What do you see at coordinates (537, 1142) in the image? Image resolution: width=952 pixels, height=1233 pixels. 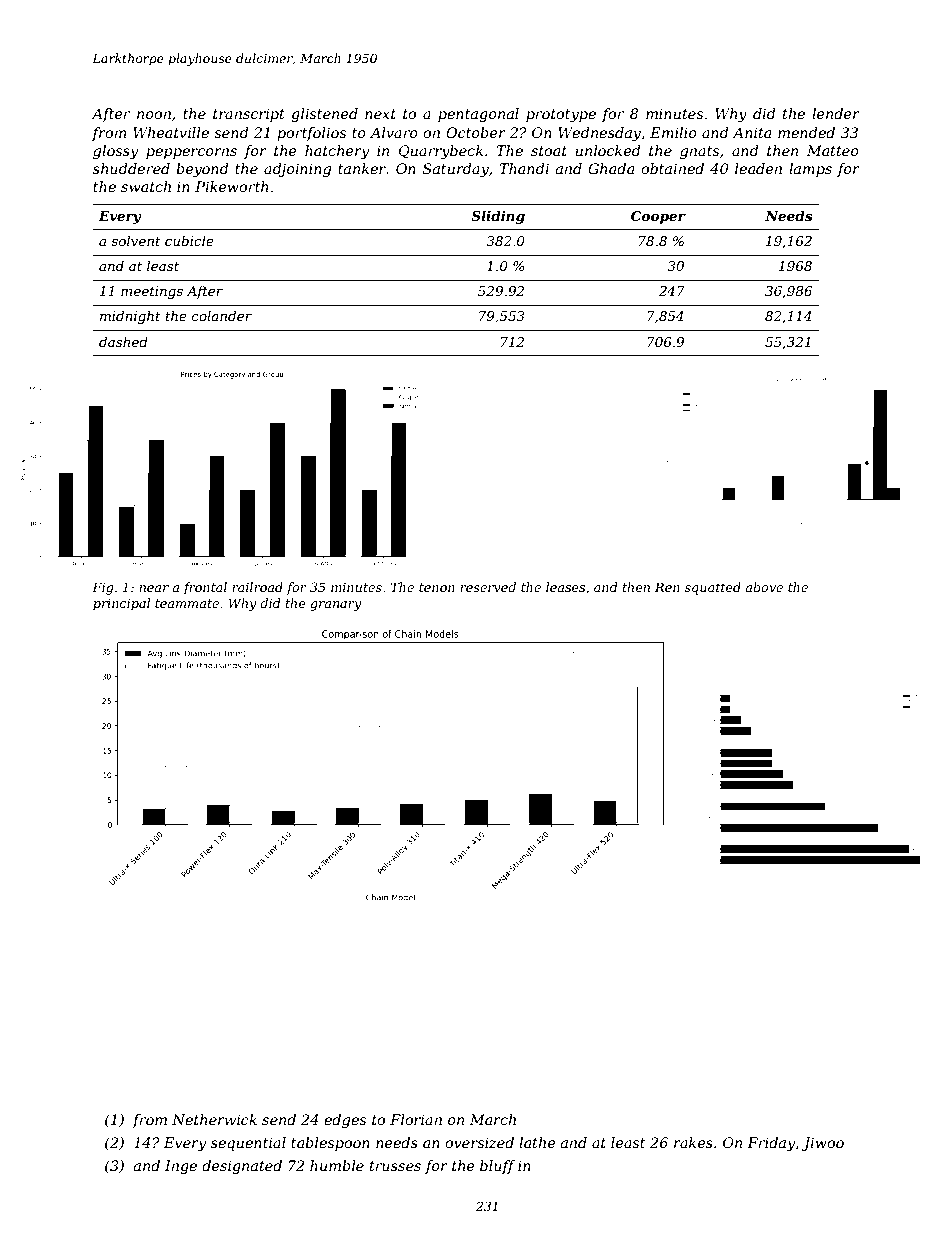 I see `lathe` at bounding box center [537, 1142].
